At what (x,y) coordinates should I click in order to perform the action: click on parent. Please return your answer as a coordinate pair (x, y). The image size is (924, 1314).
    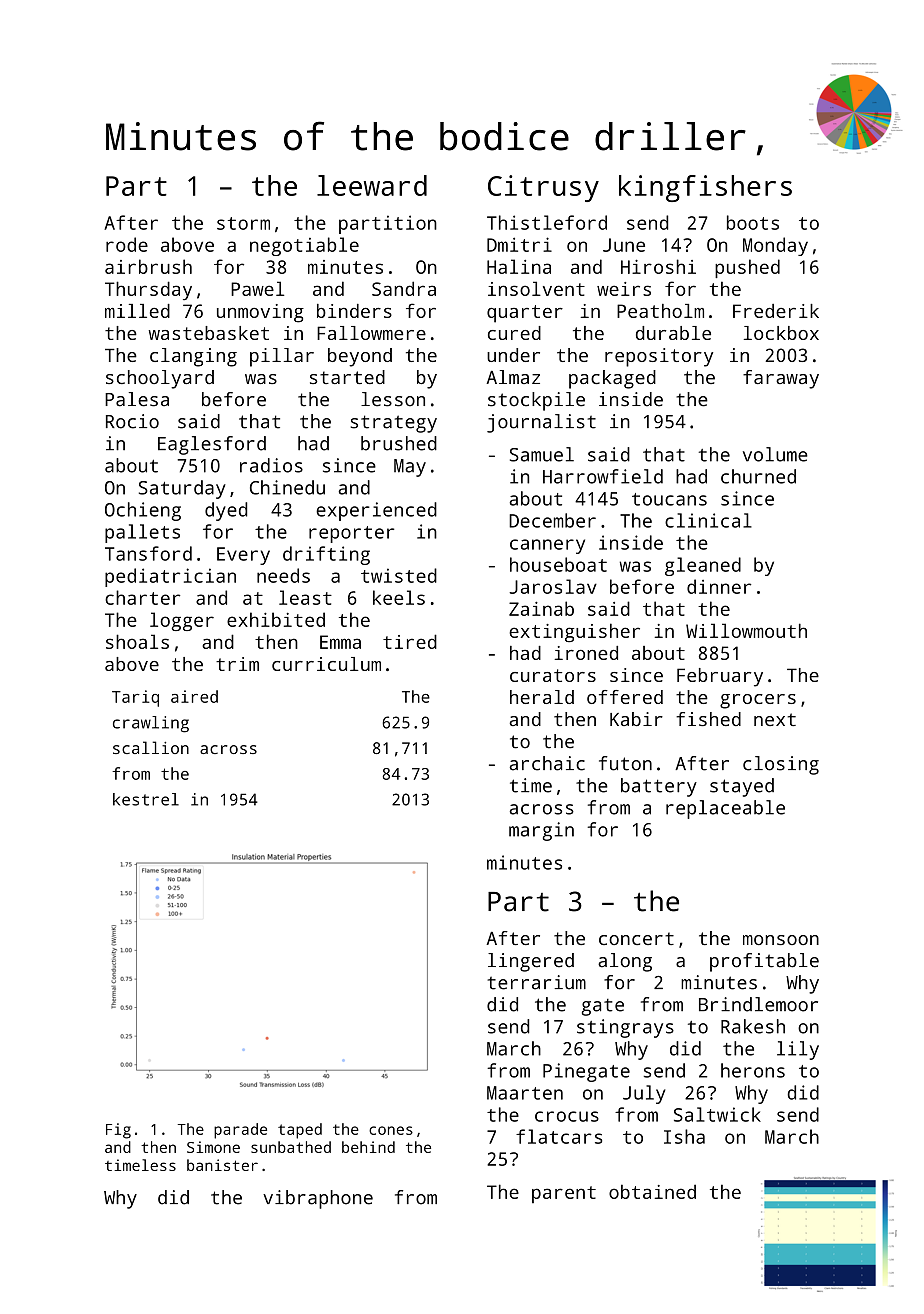
    Looking at the image, I should click on (564, 1194).
